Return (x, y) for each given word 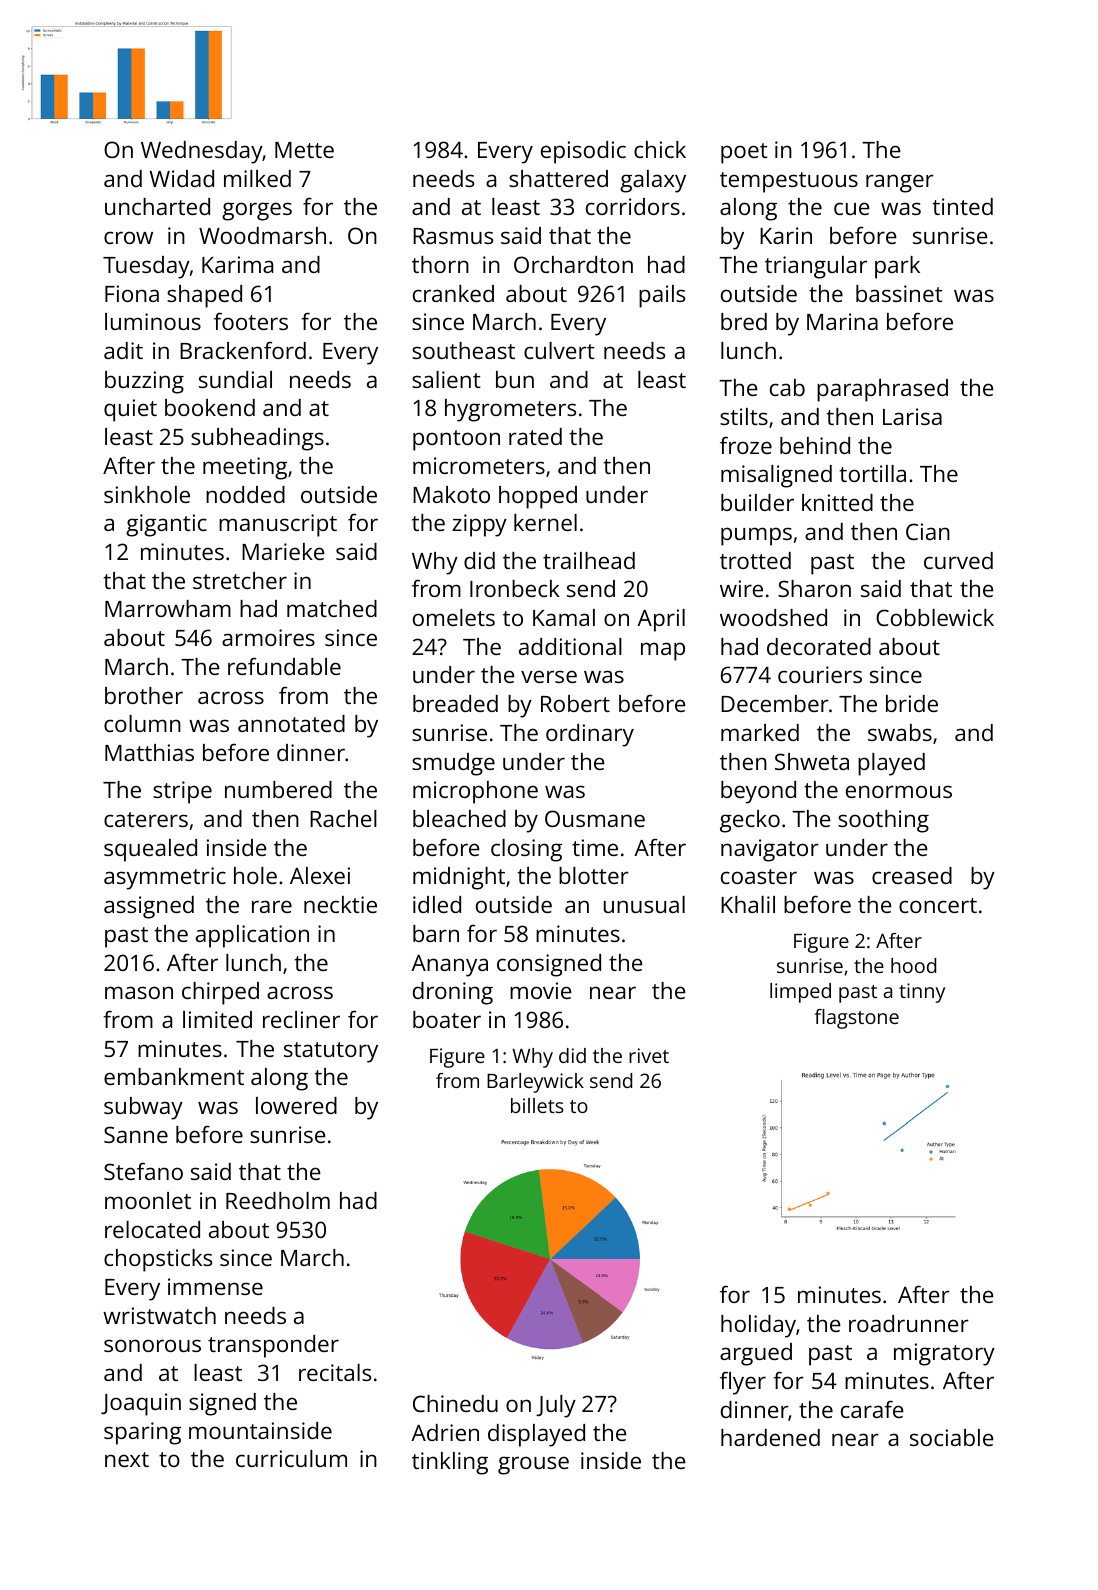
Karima (237, 264)
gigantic (166, 525)
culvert (559, 350)
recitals (335, 1372)
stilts (744, 416)
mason (139, 992)
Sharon (814, 588)
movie (541, 990)
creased (912, 875)
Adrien (445, 1432)
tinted (962, 206)
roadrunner (909, 1323)
